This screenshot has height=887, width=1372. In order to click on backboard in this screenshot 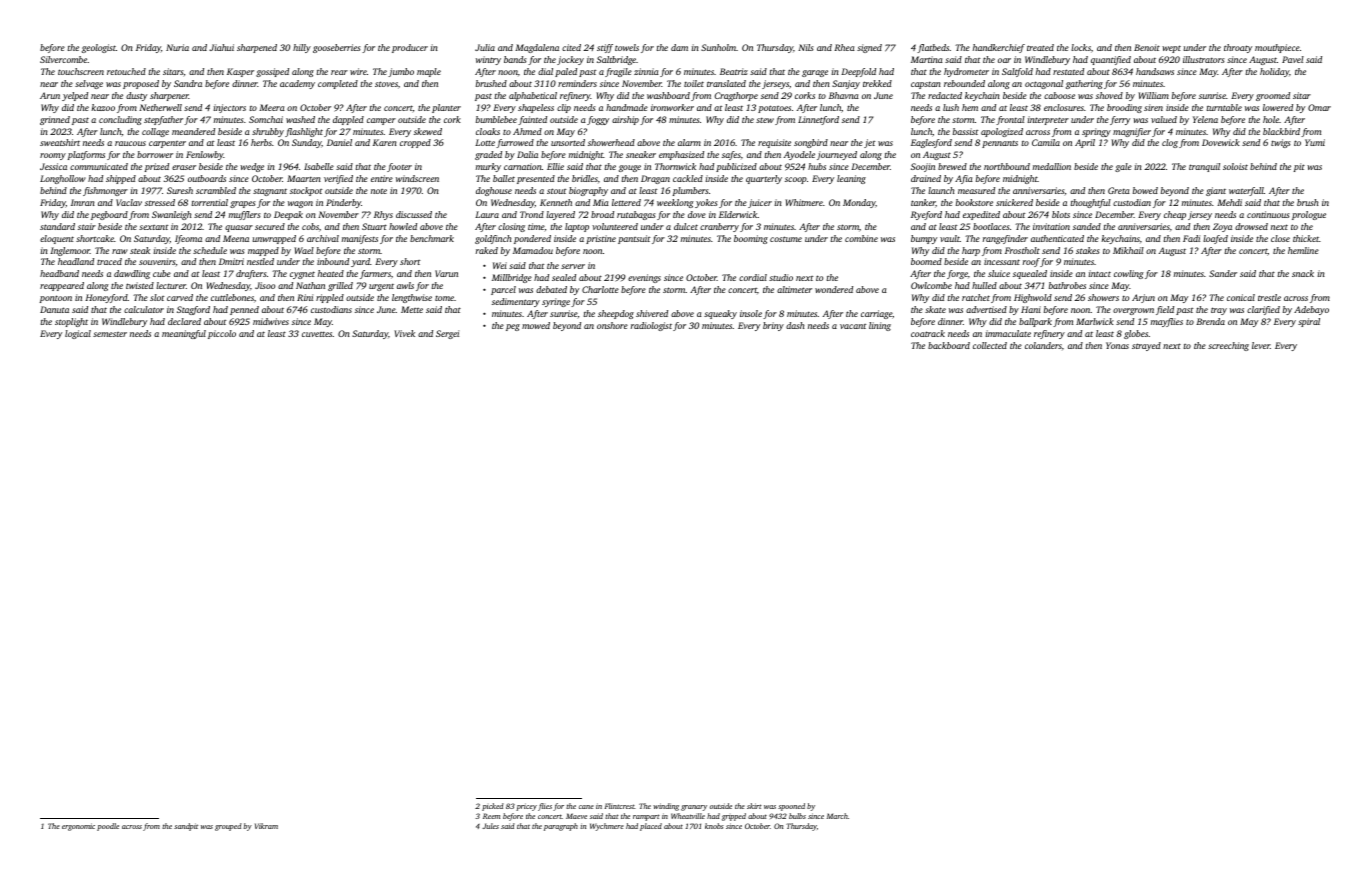, I will do `click(949, 345)`.
